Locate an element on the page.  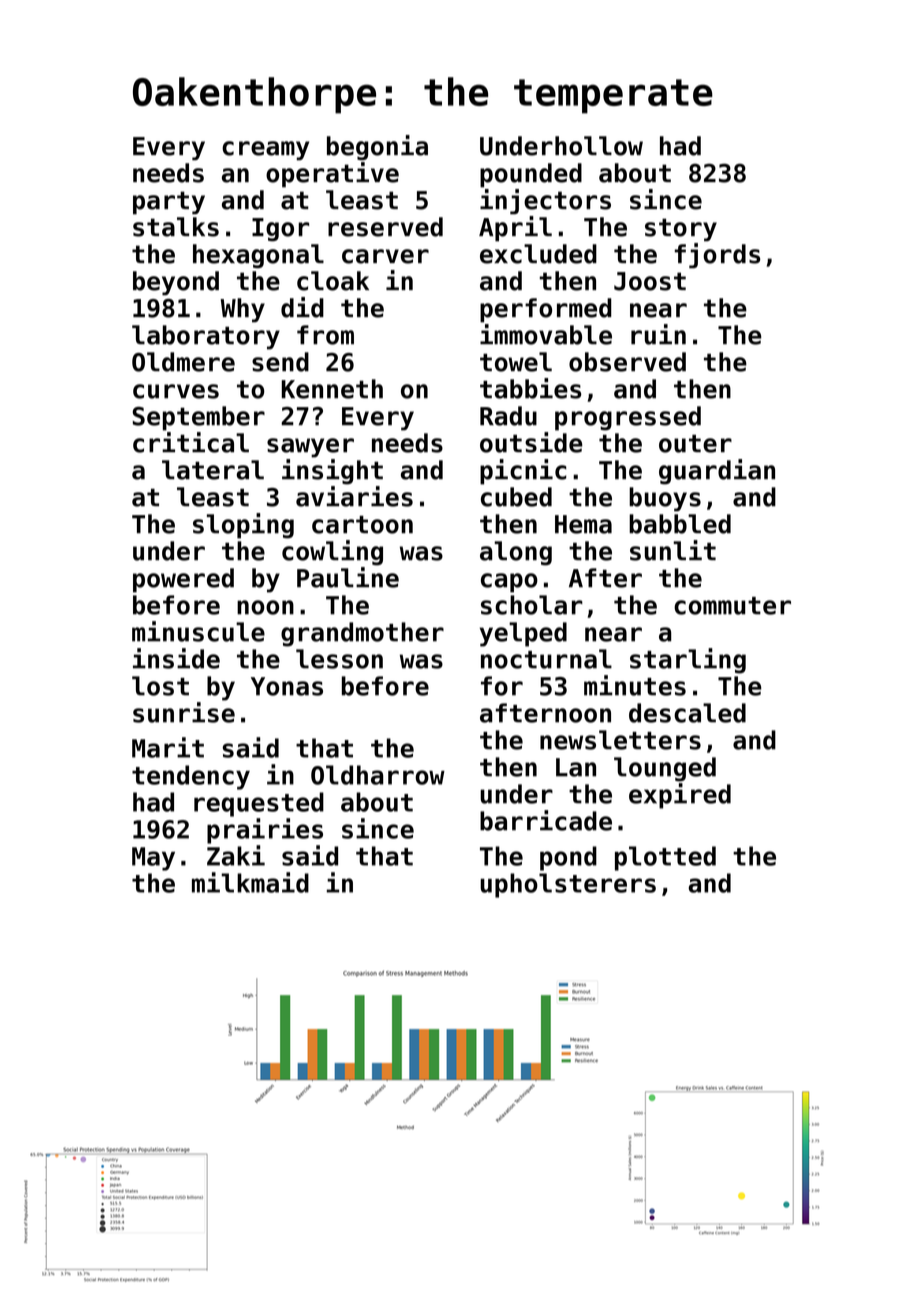
creamy is located at coordinates (265, 151).
